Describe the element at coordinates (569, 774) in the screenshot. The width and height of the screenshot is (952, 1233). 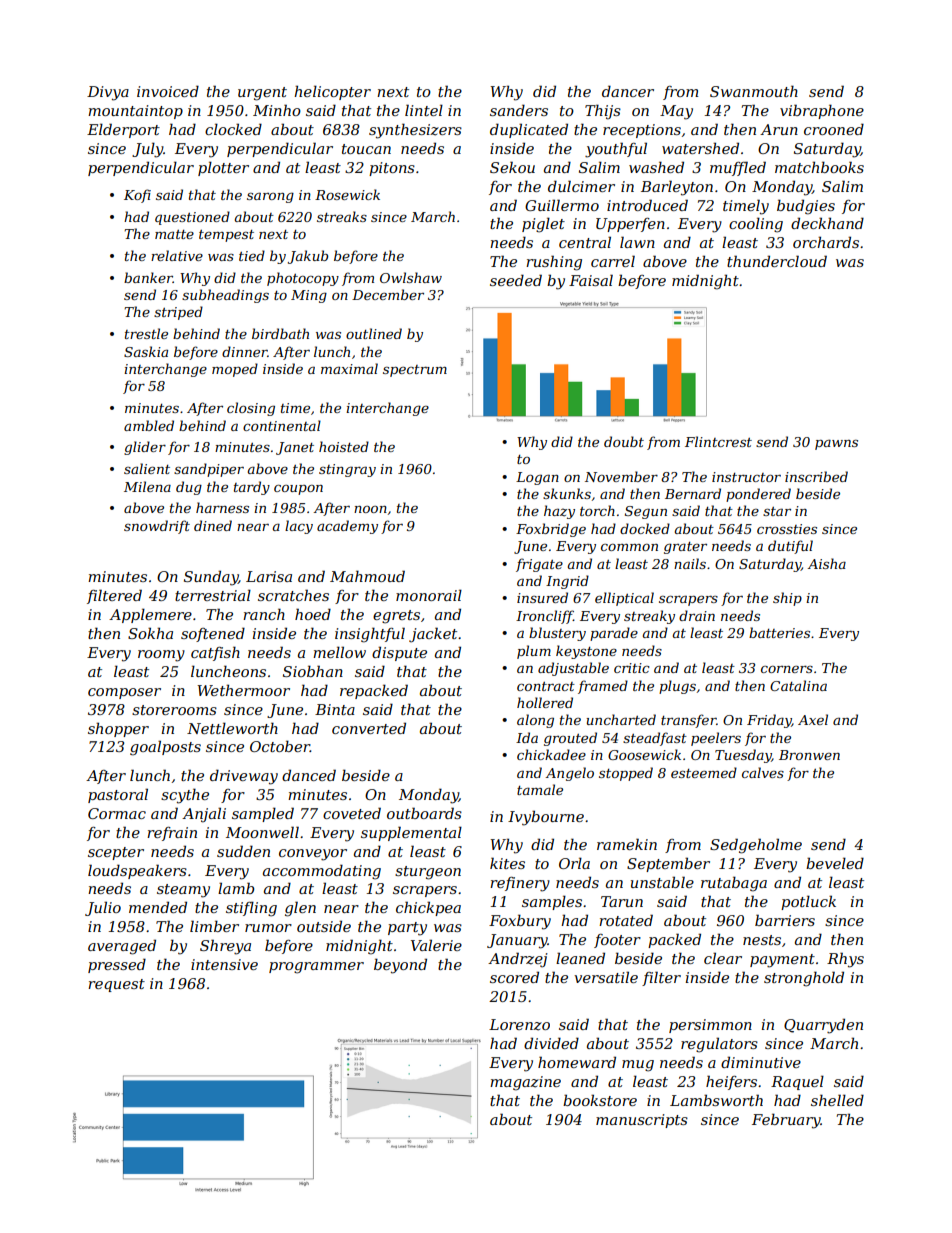
I see `Angelo` at that location.
